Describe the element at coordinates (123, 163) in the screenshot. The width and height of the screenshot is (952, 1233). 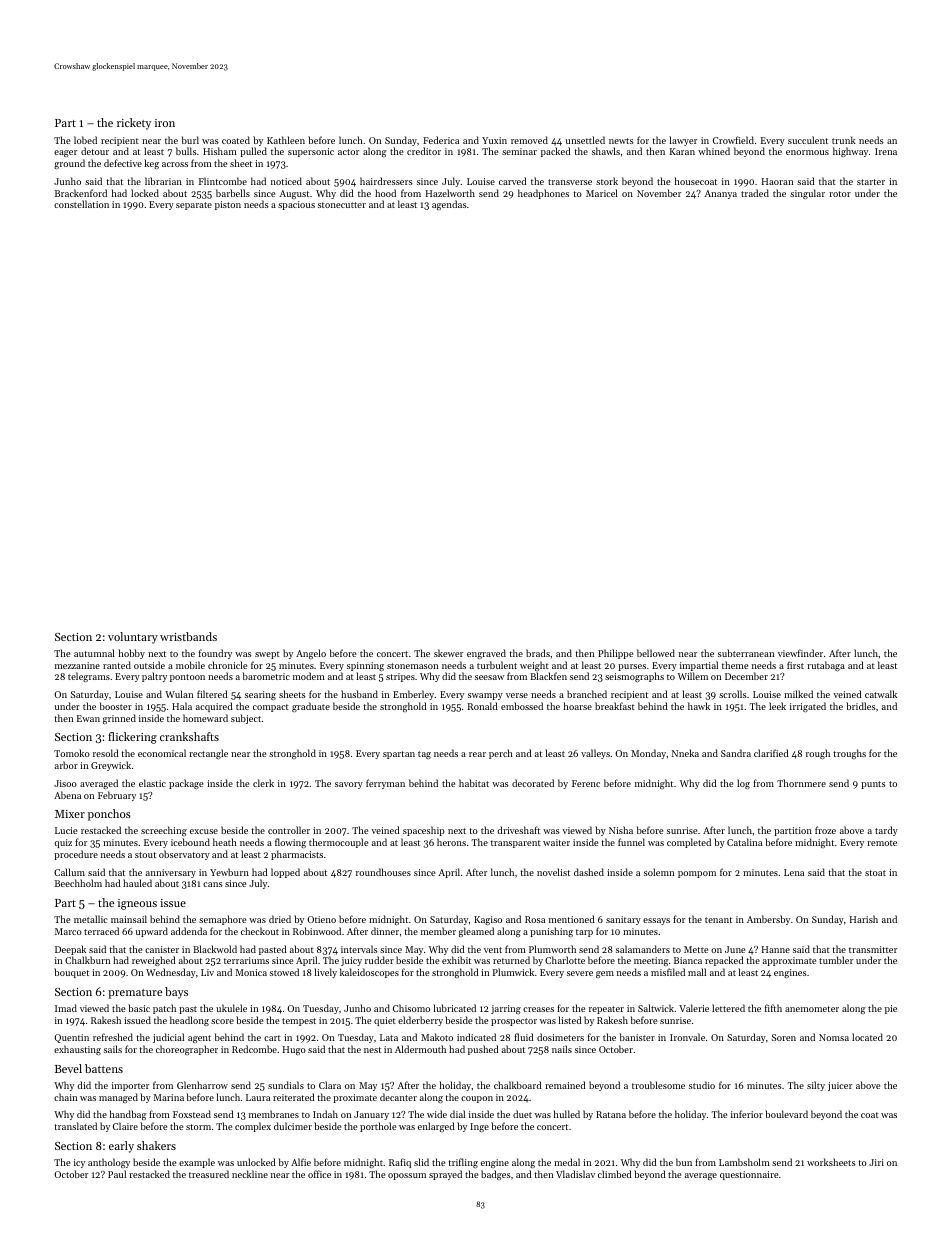
I see `defective` at that location.
